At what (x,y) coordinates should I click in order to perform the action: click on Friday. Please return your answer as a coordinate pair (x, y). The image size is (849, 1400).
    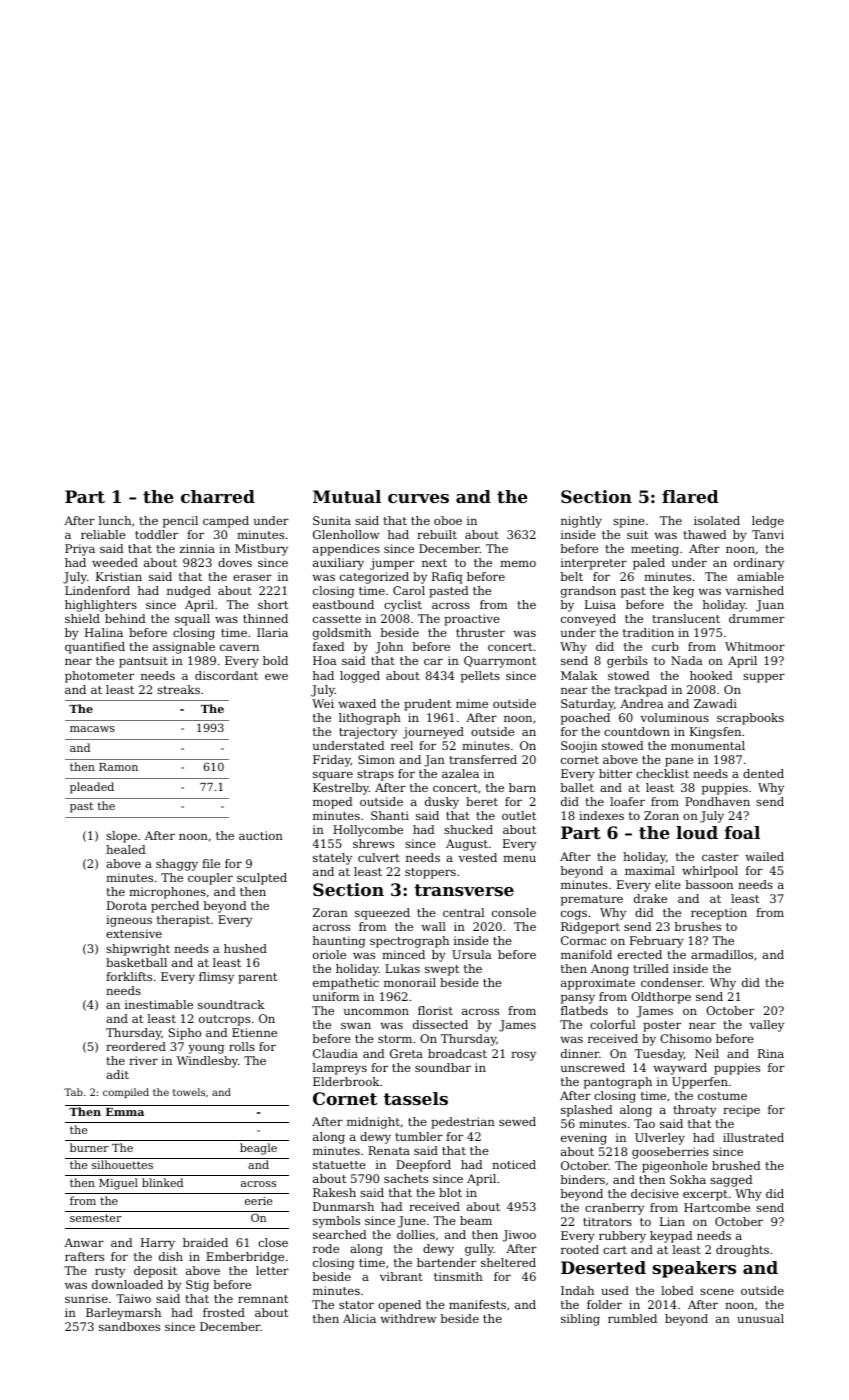
    Looking at the image, I should click on (332, 761).
